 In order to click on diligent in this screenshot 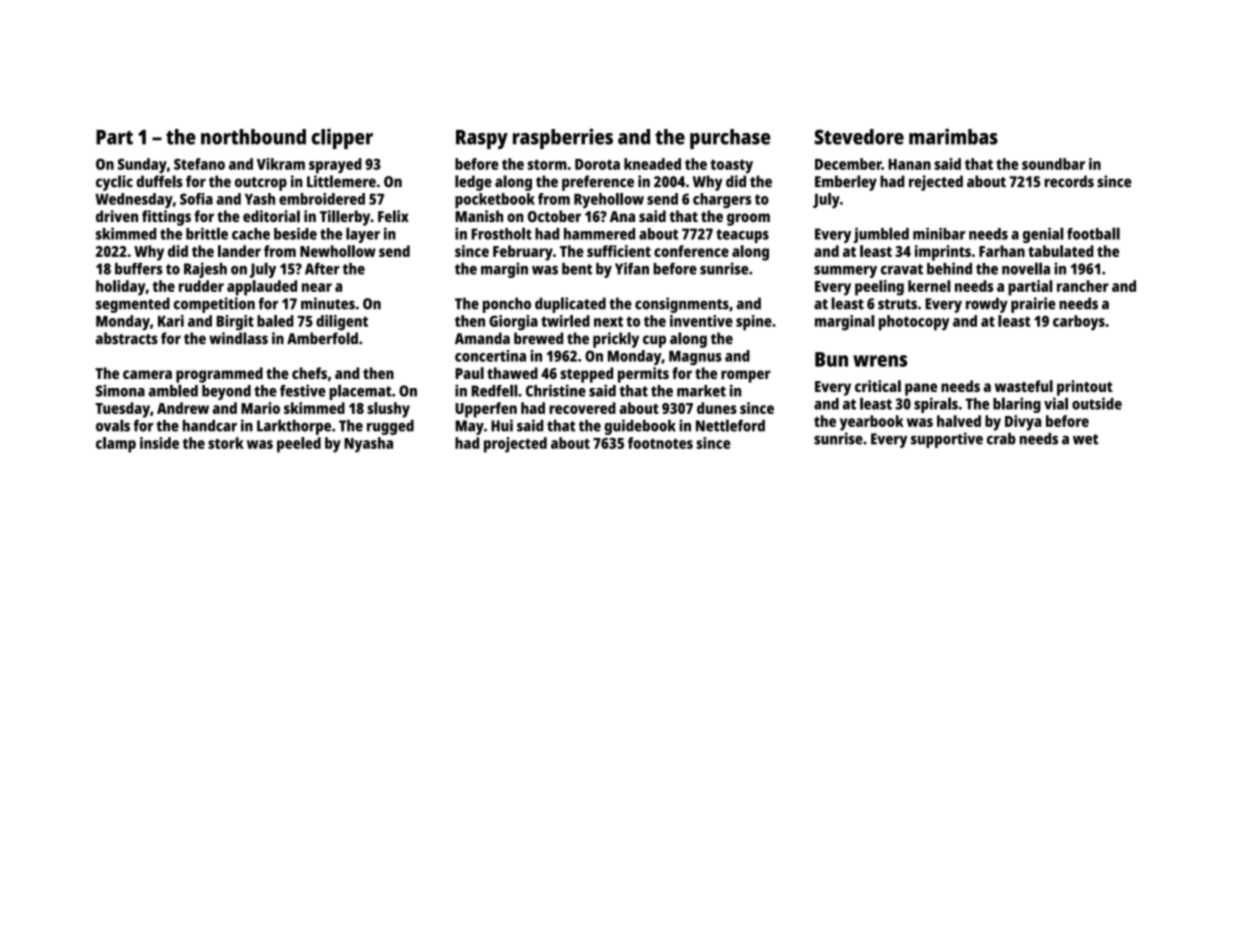, I will do `click(342, 323)`.
